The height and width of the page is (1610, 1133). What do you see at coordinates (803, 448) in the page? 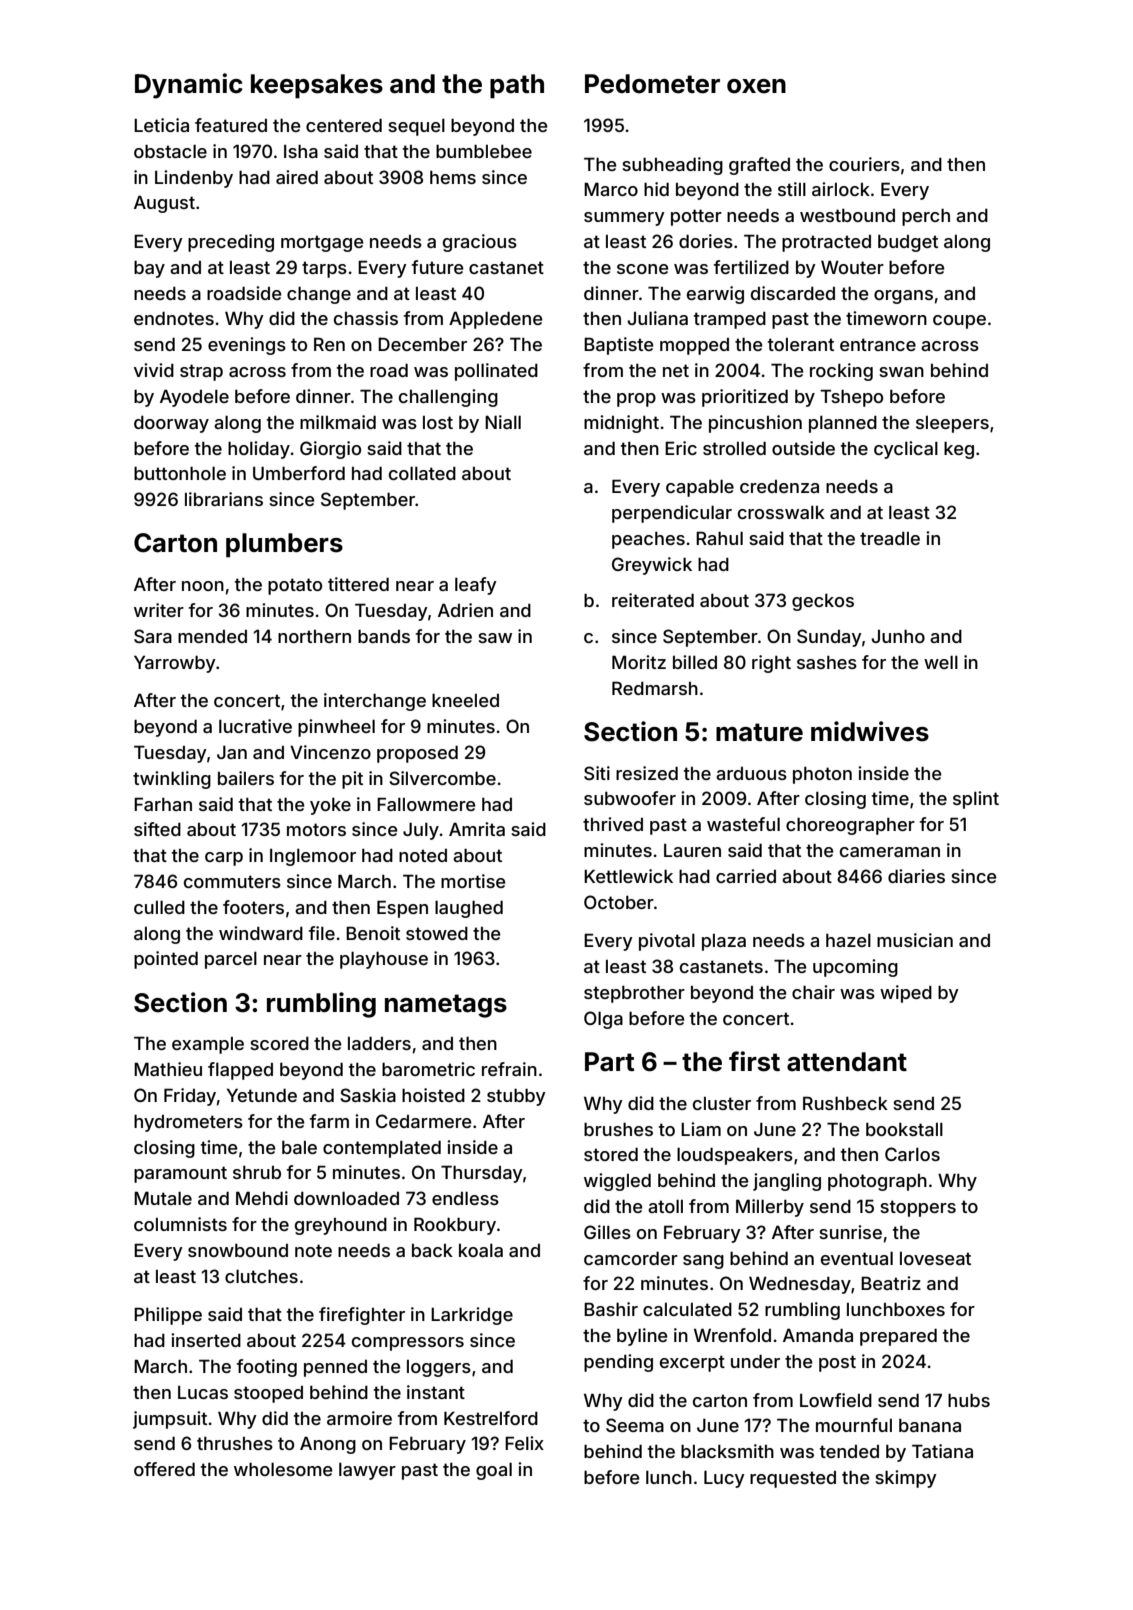
I see `outside` at bounding box center [803, 448].
